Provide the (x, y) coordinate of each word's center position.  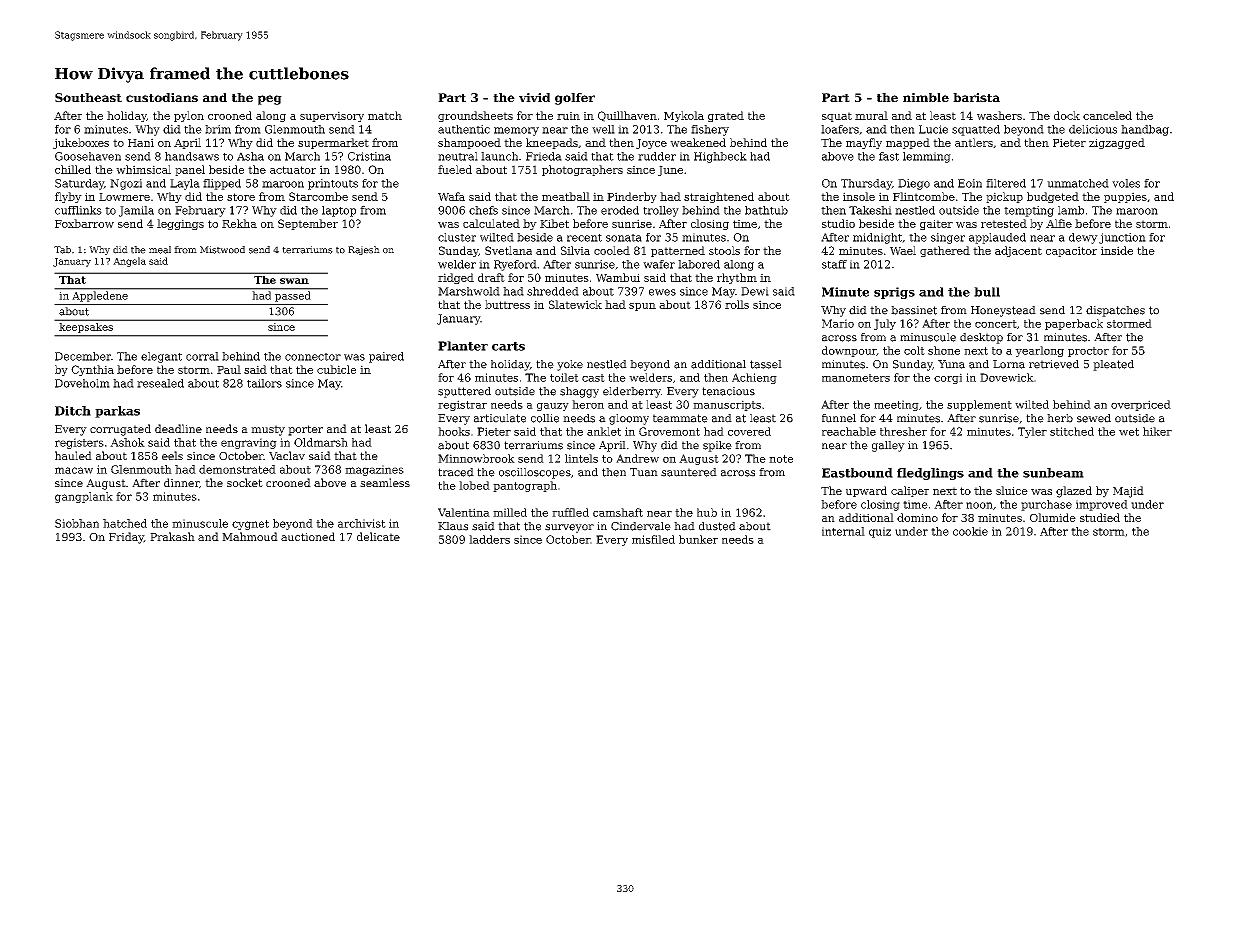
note (781, 459)
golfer (575, 99)
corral (202, 356)
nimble (926, 97)
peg (270, 100)
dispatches (1115, 311)
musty (268, 430)
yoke (570, 365)
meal (160, 250)
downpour (849, 351)
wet (1129, 432)
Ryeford (515, 265)
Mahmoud (250, 536)
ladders (489, 539)
